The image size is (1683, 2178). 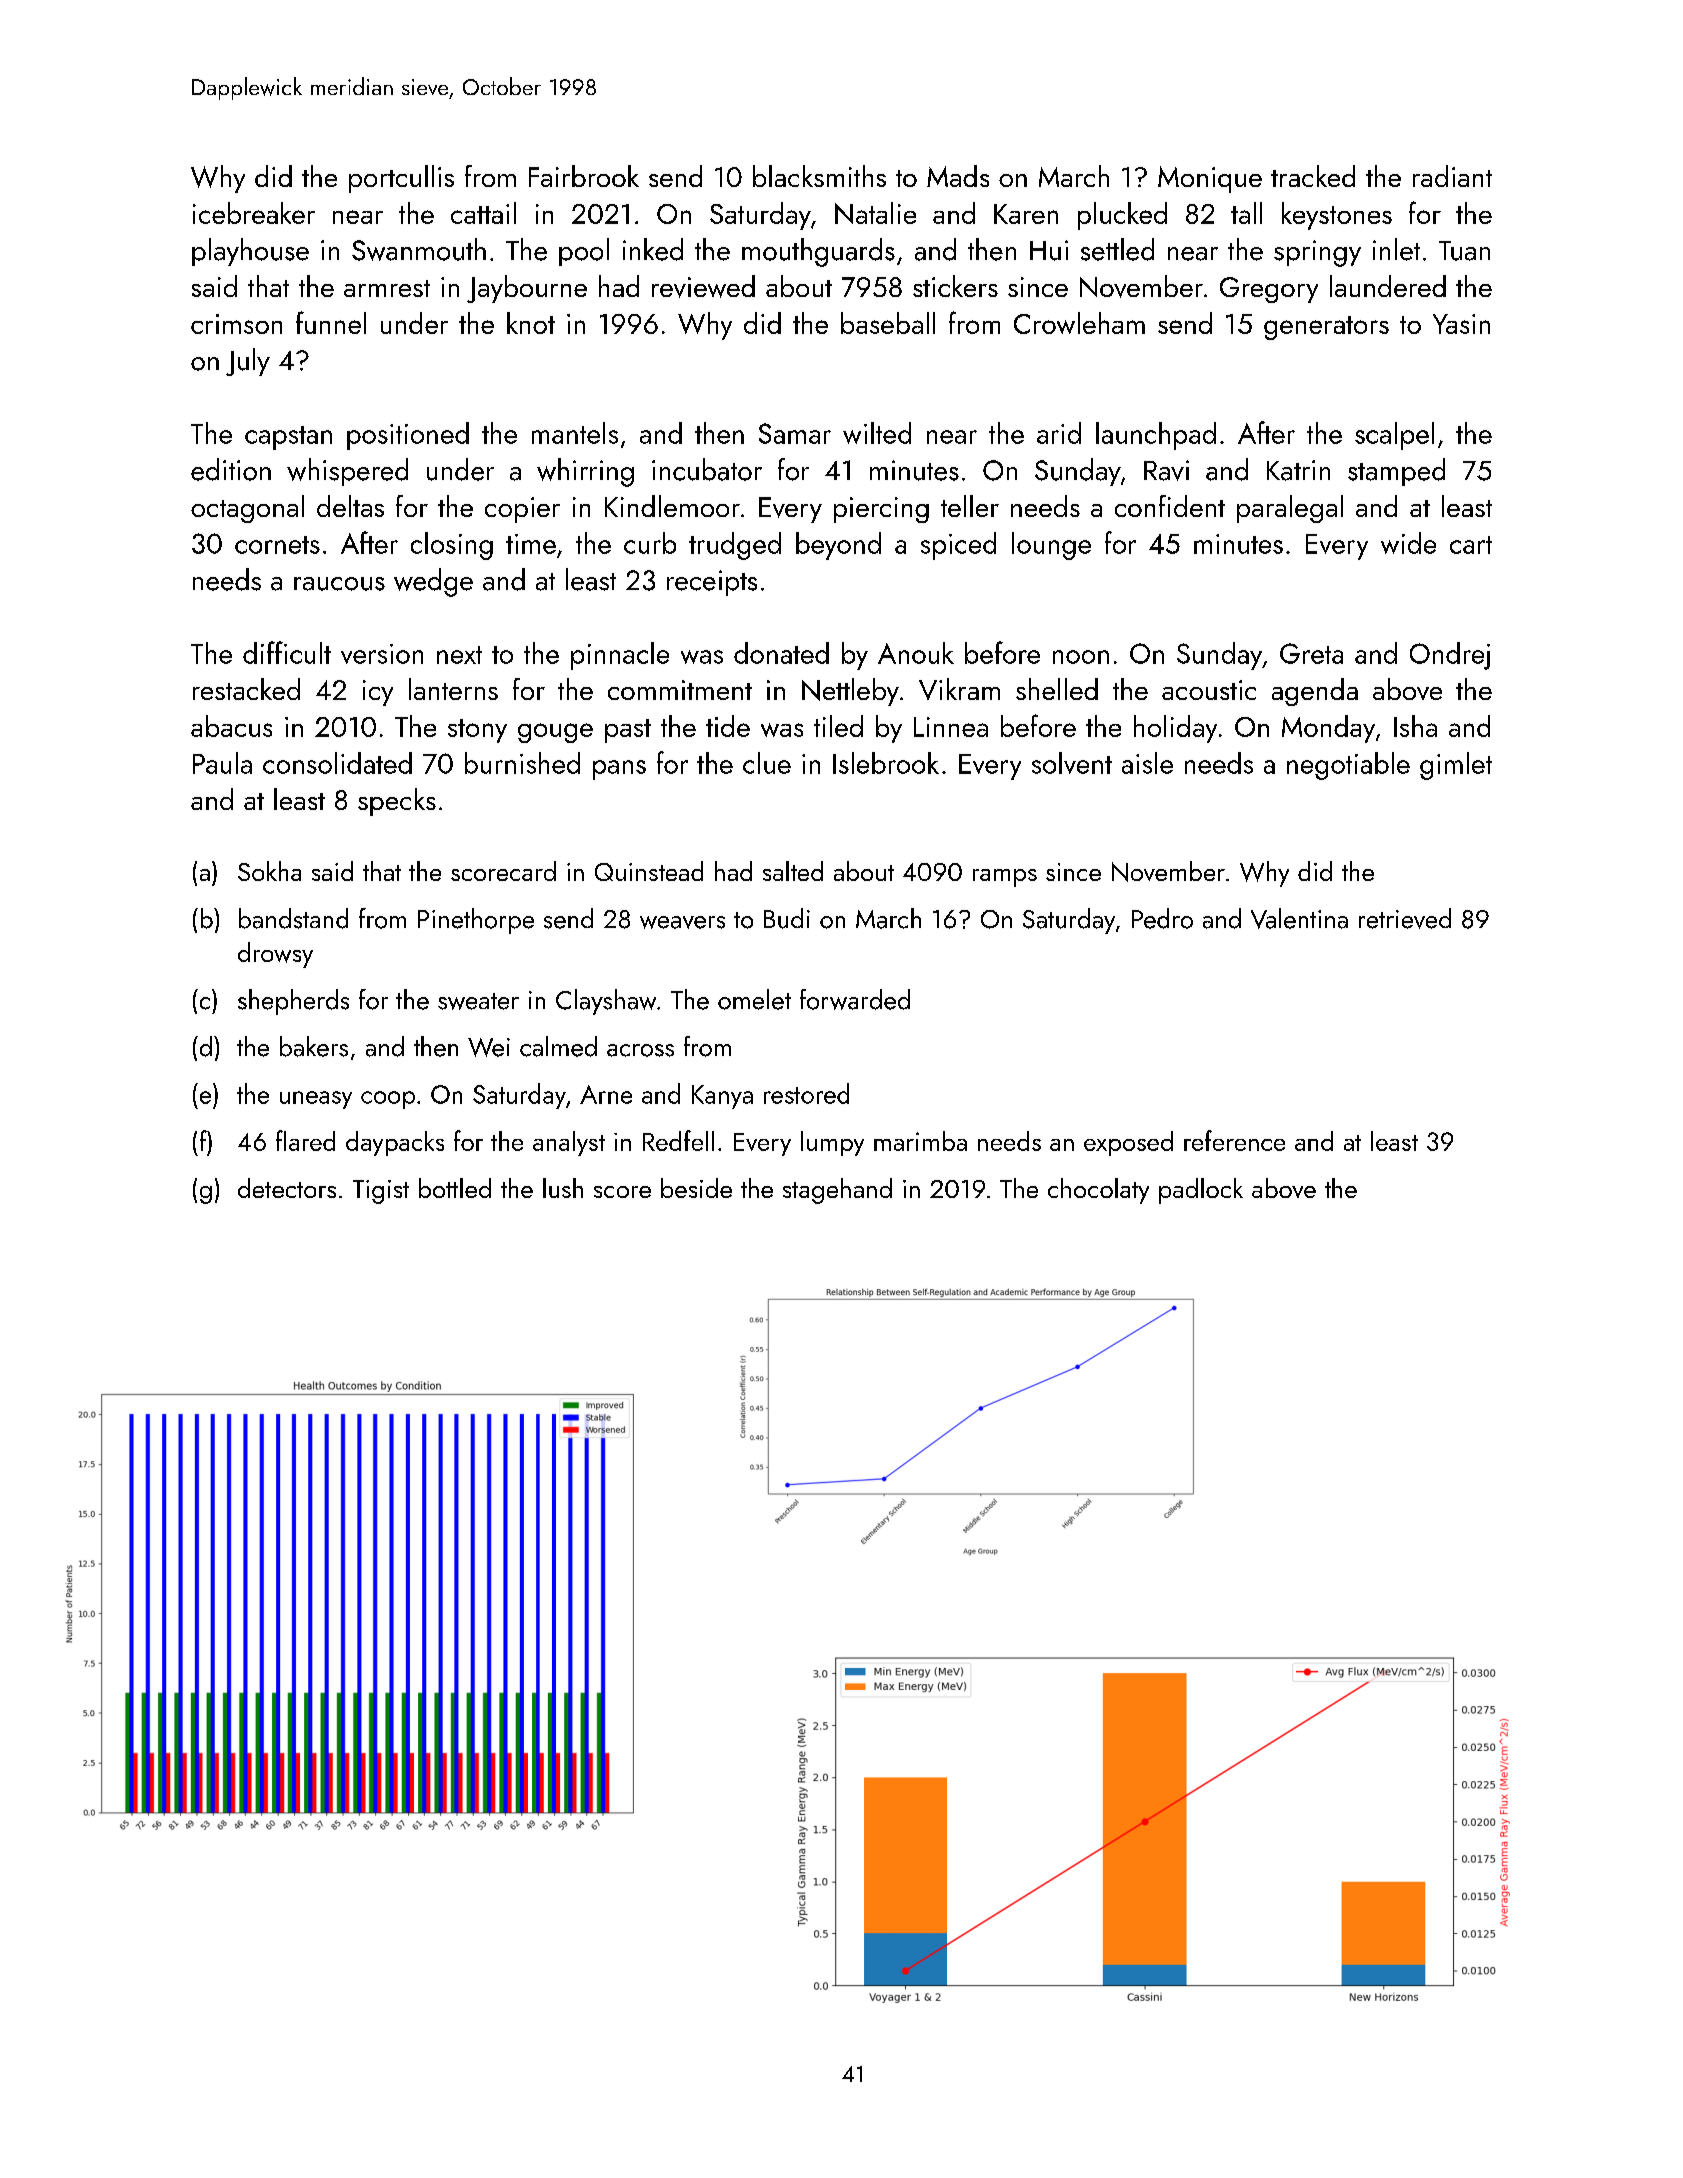 I want to click on Monique, so click(x=1210, y=179).
